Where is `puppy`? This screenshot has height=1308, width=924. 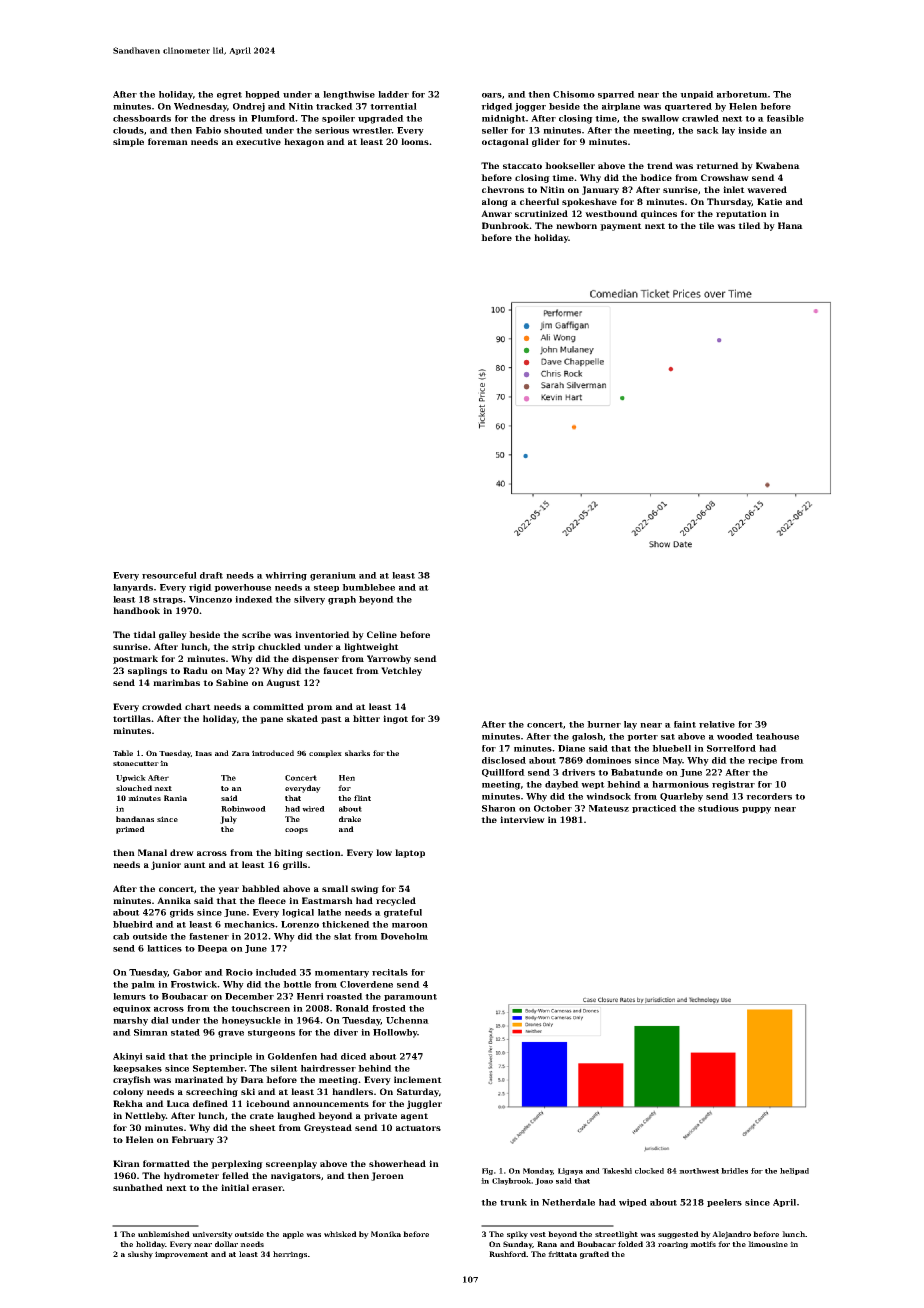
puppy is located at coordinates (756, 810).
